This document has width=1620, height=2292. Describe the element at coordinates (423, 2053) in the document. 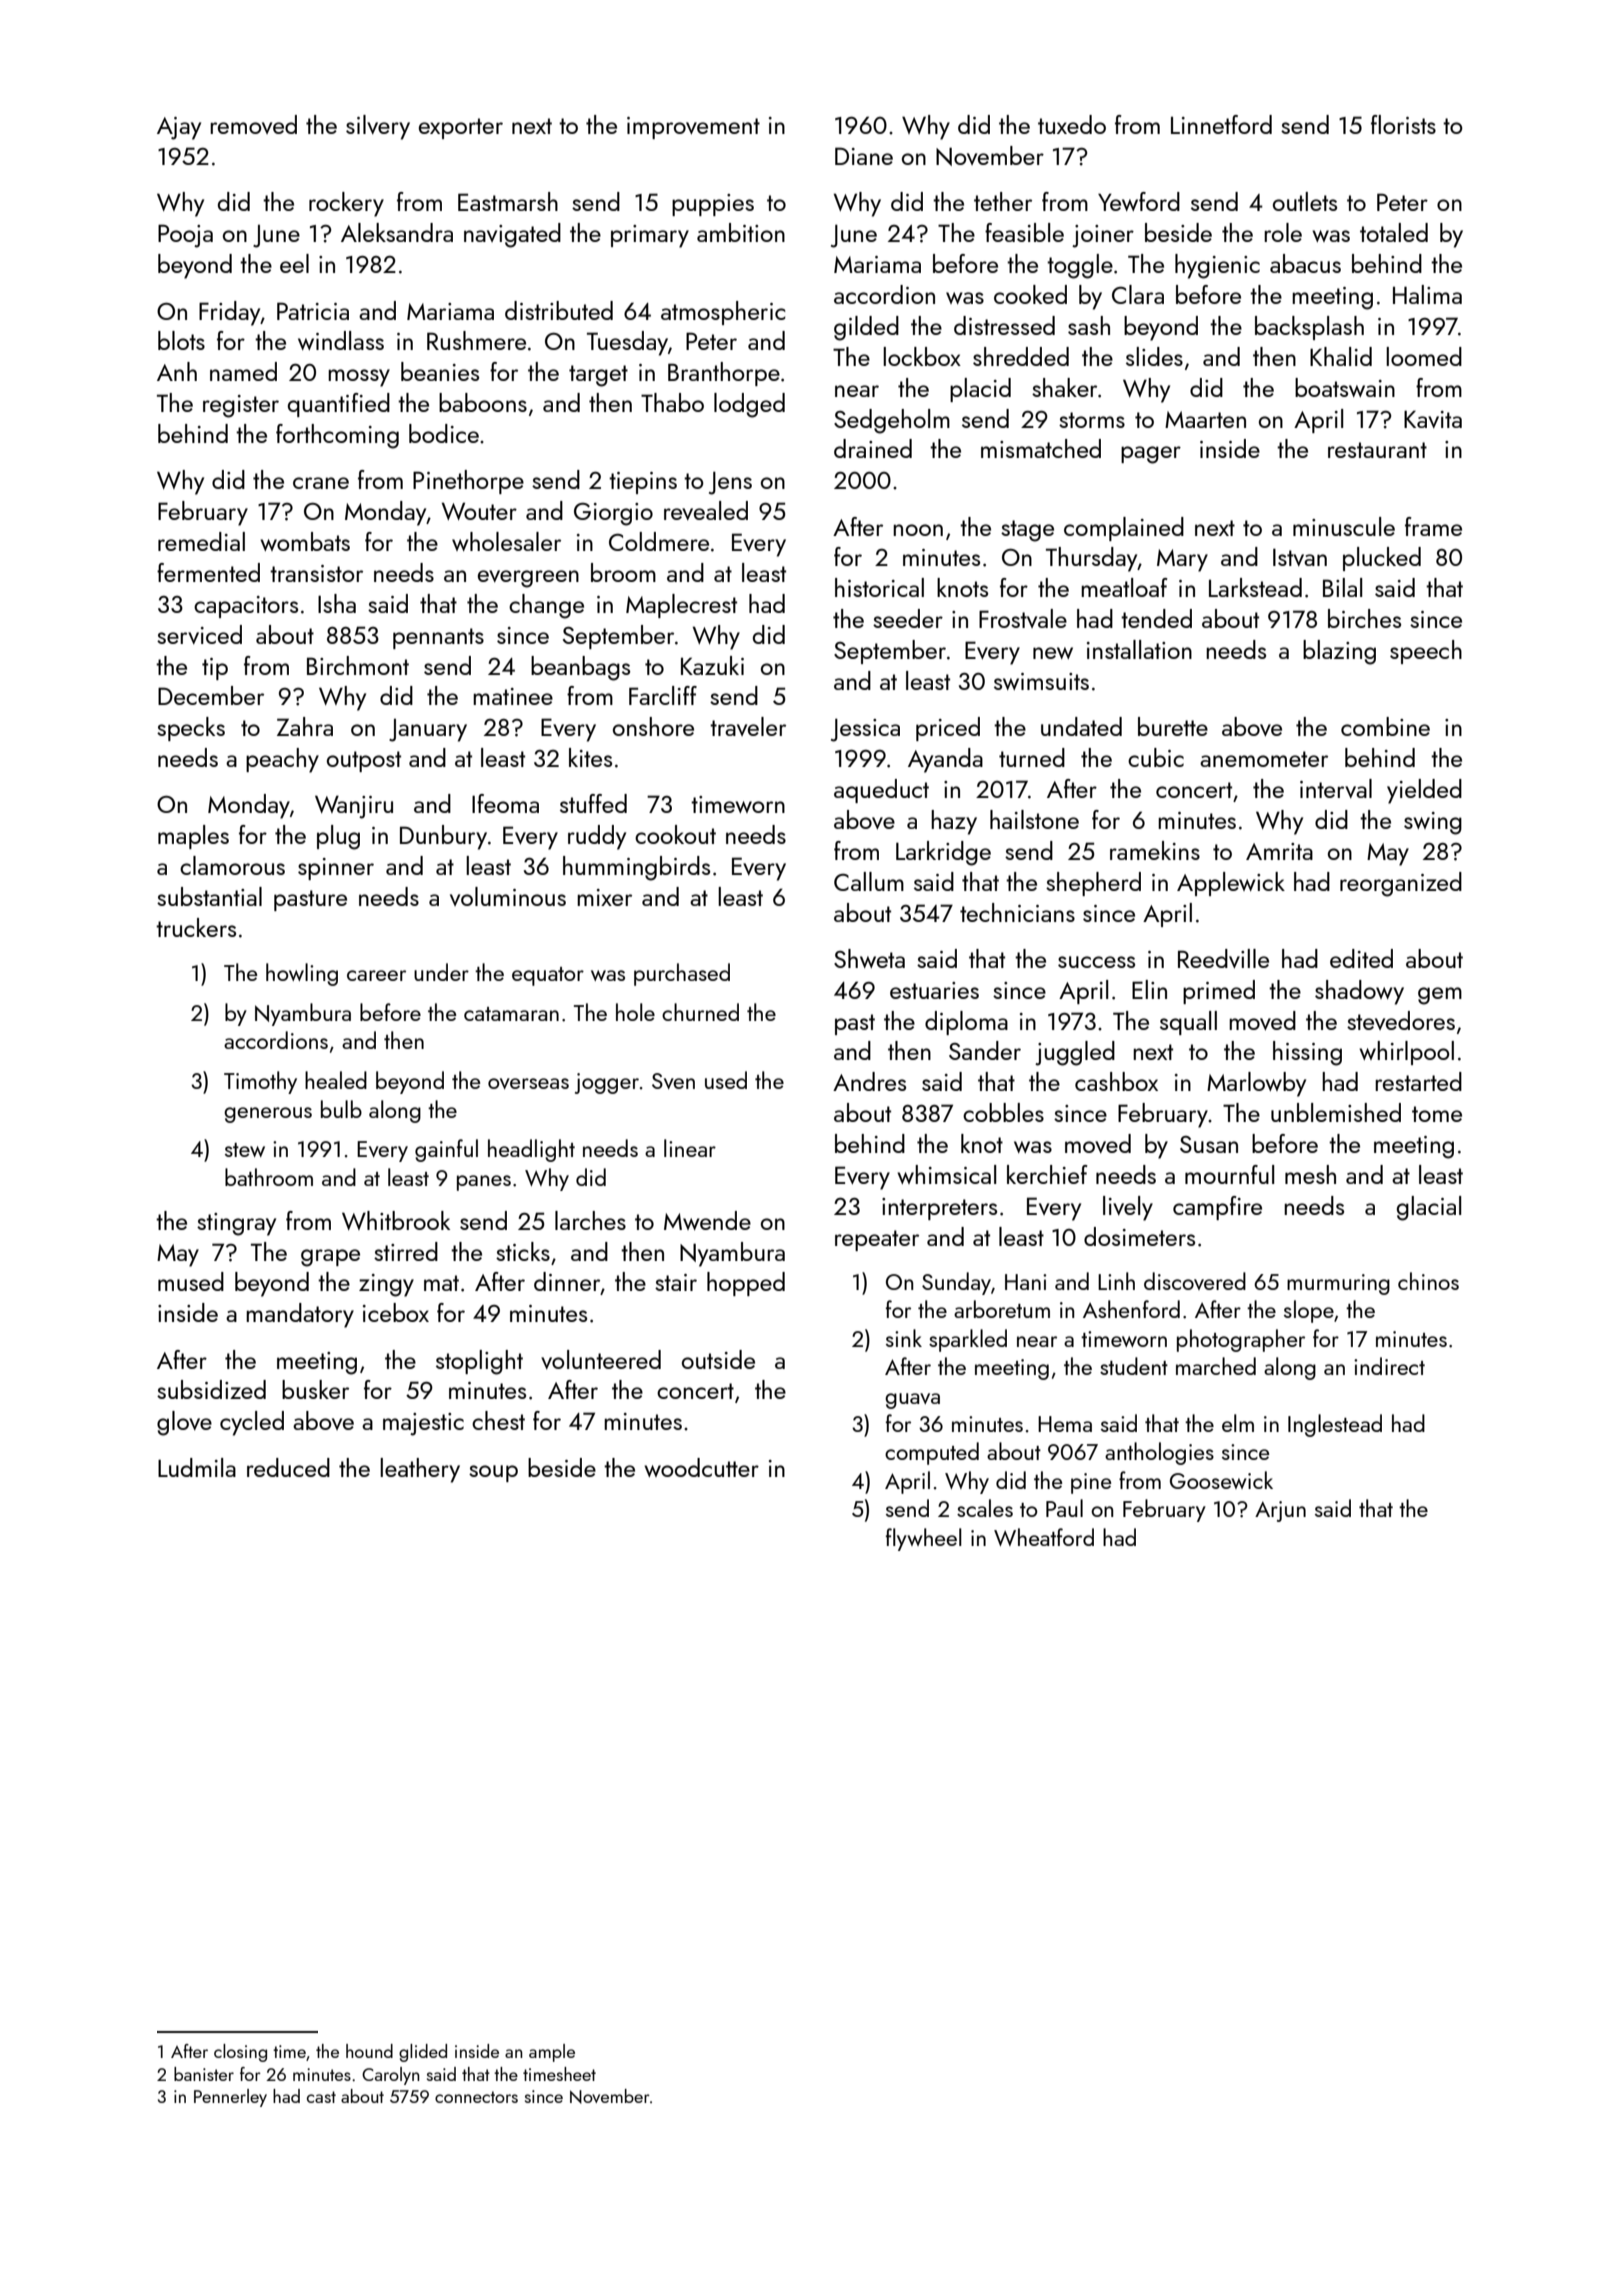

I see `glided` at that location.
